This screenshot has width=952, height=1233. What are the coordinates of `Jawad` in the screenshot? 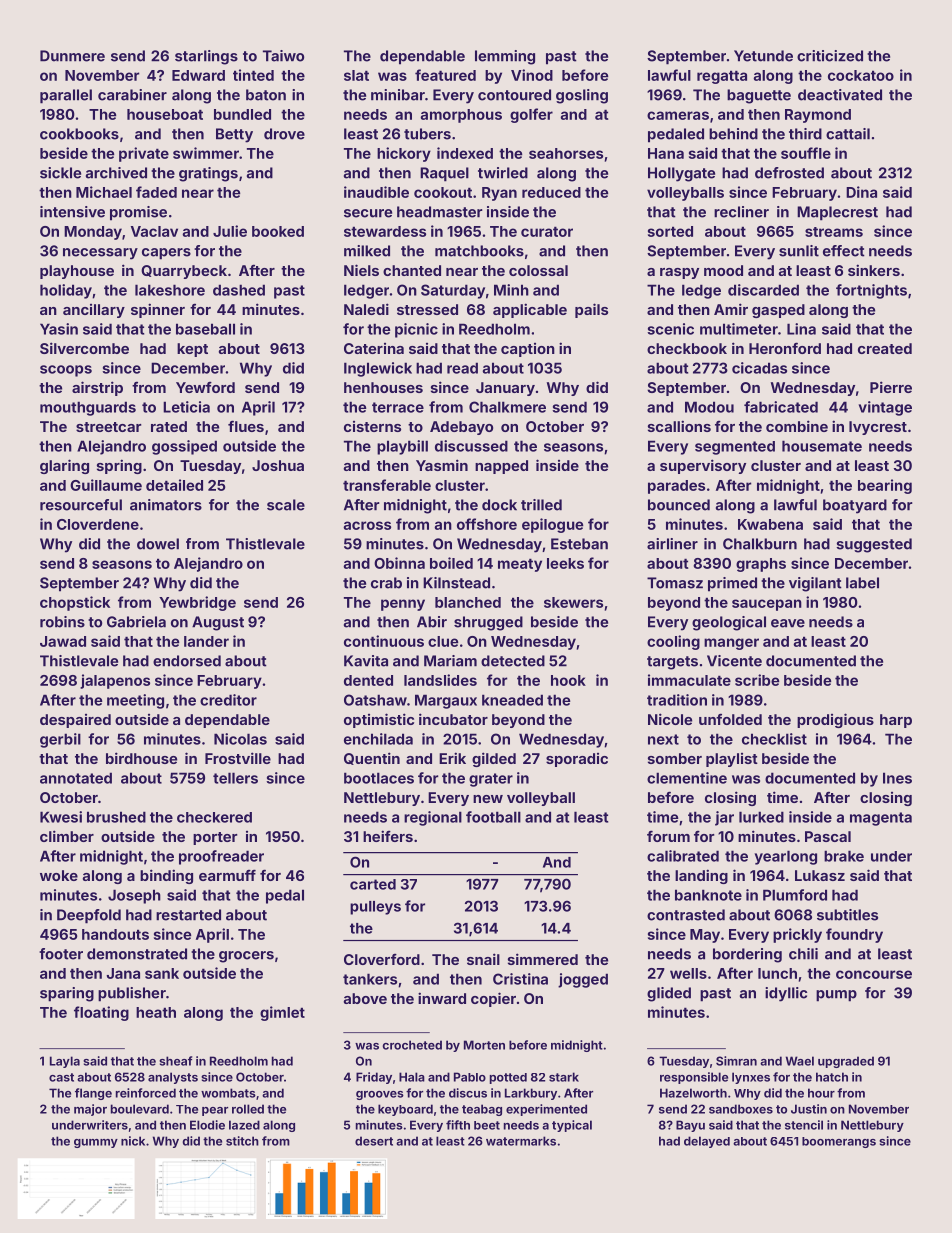 It's located at (63, 641).
